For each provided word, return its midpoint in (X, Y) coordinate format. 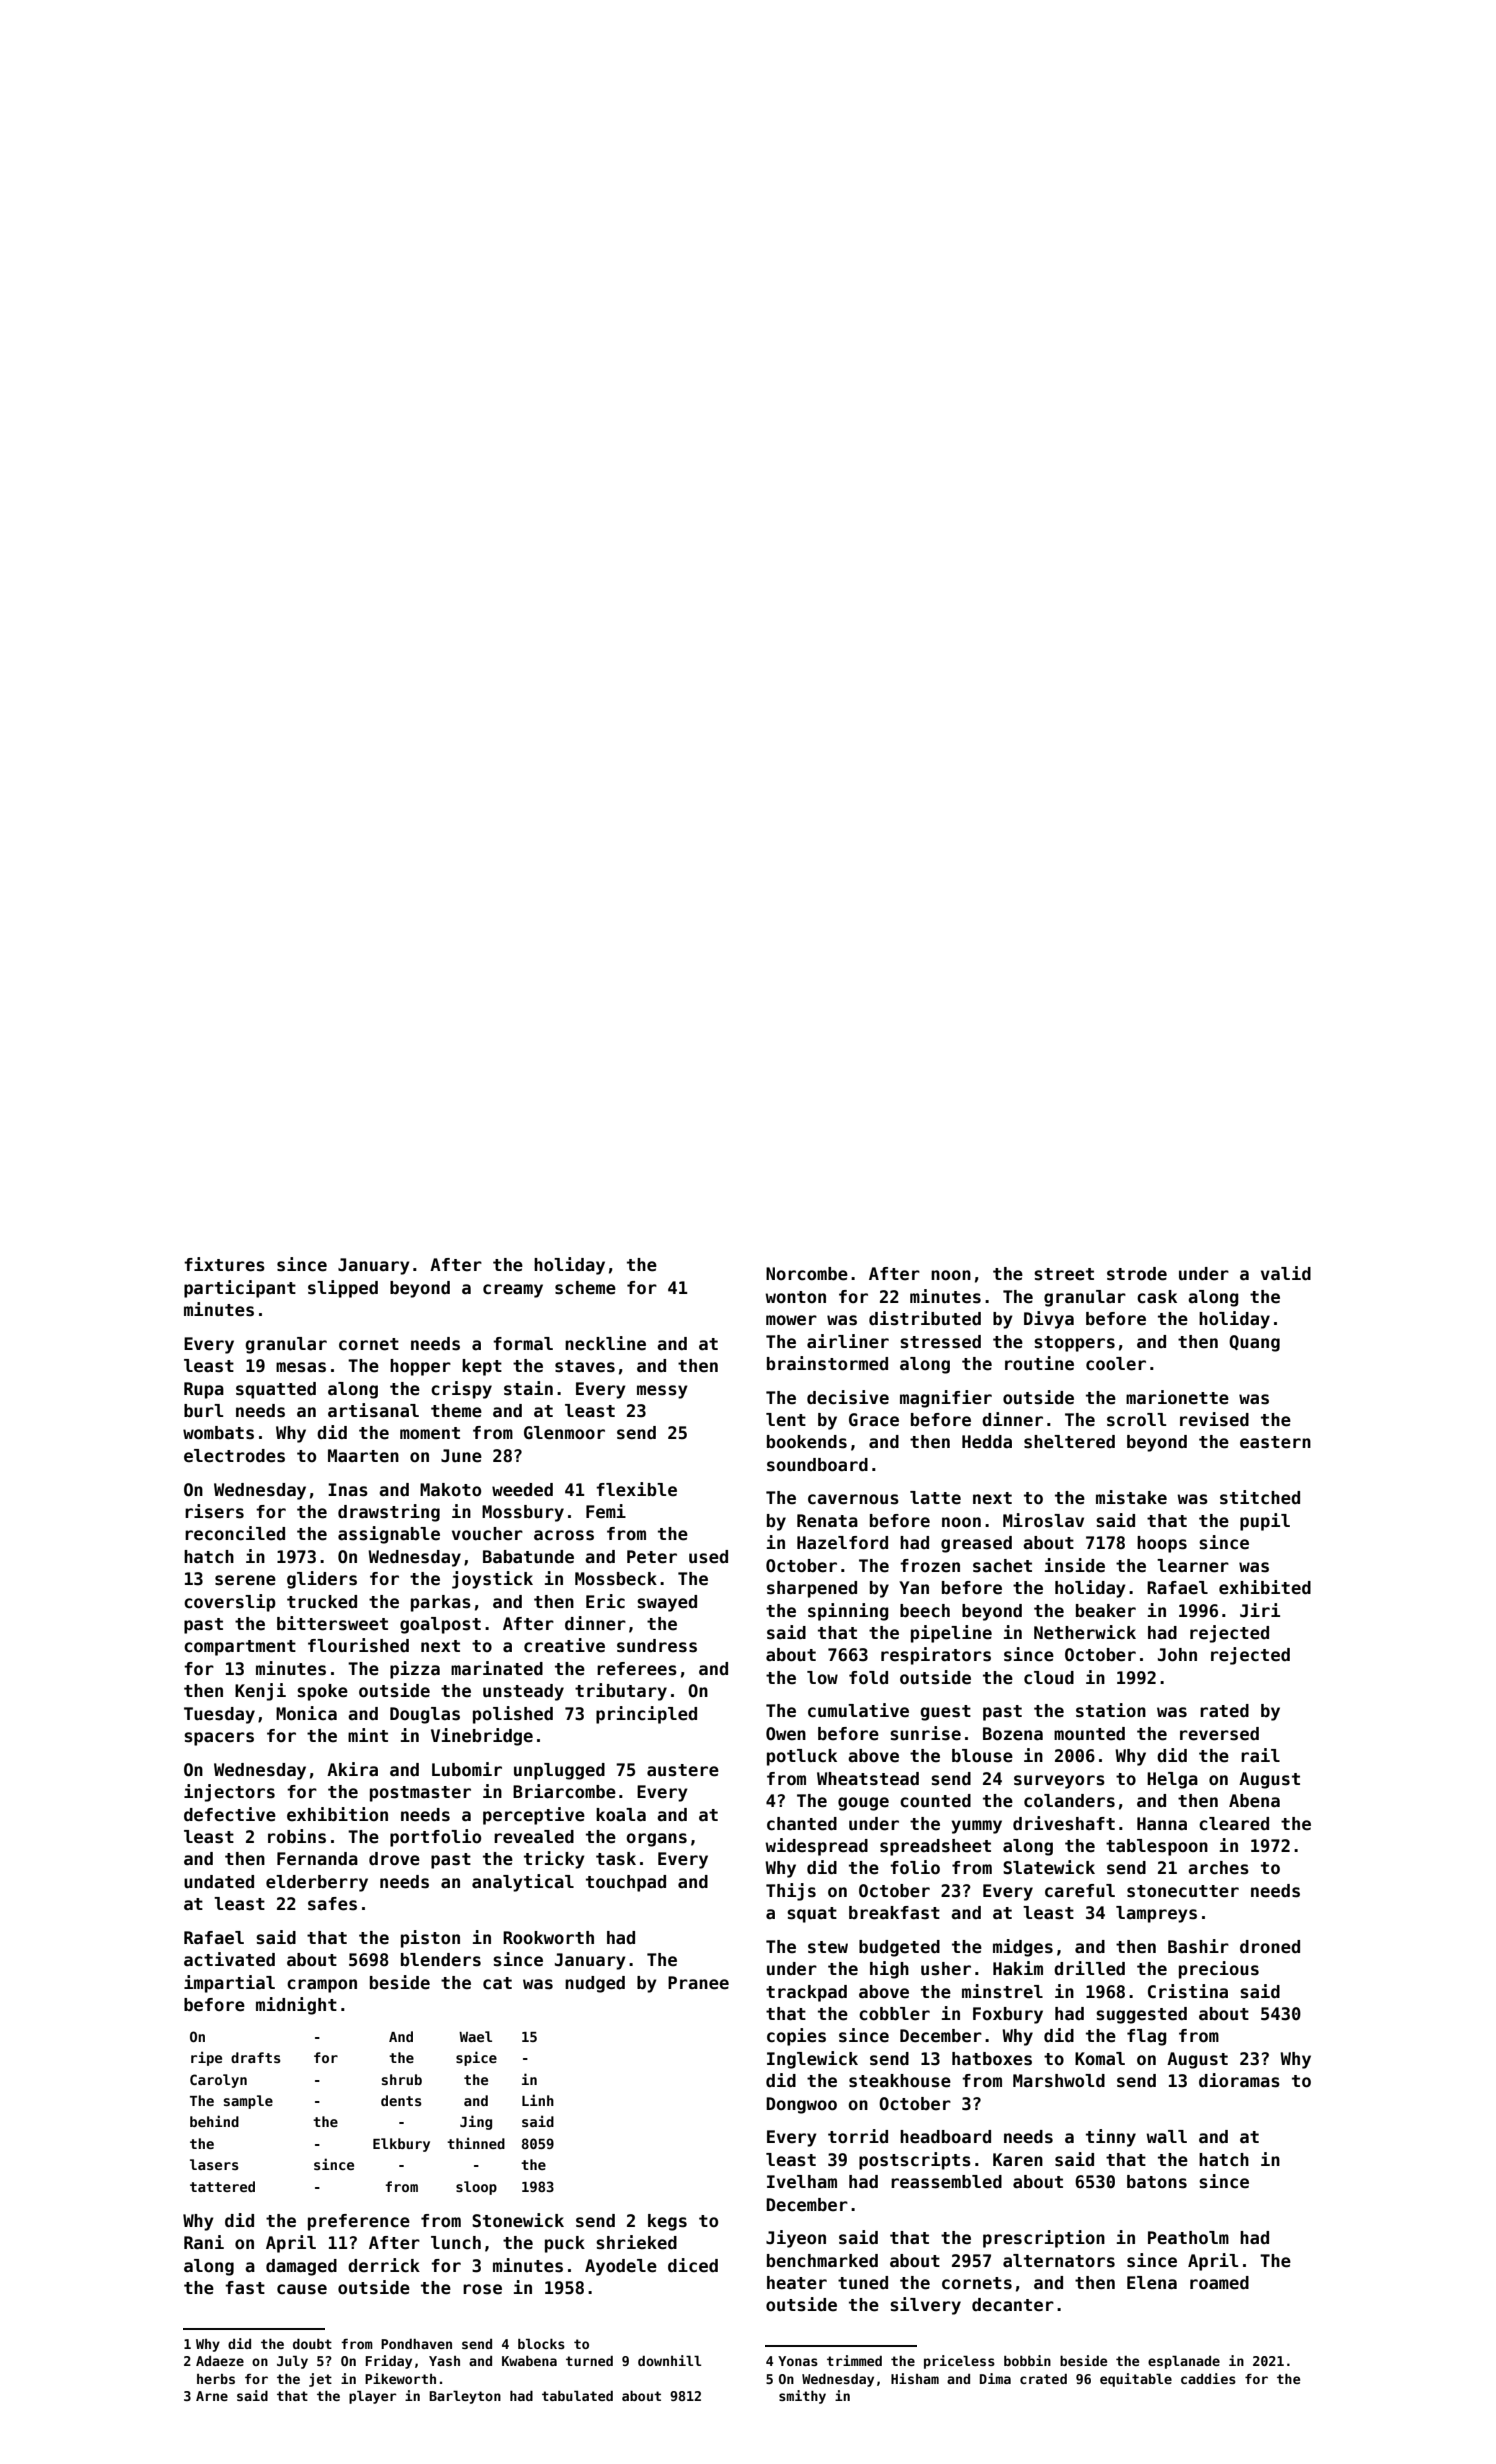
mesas (301, 1367)
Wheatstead (868, 1779)
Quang (1254, 1343)
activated (229, 1959)
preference (359, 2222)
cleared (1234, 1824)
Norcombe (807, 1274)
